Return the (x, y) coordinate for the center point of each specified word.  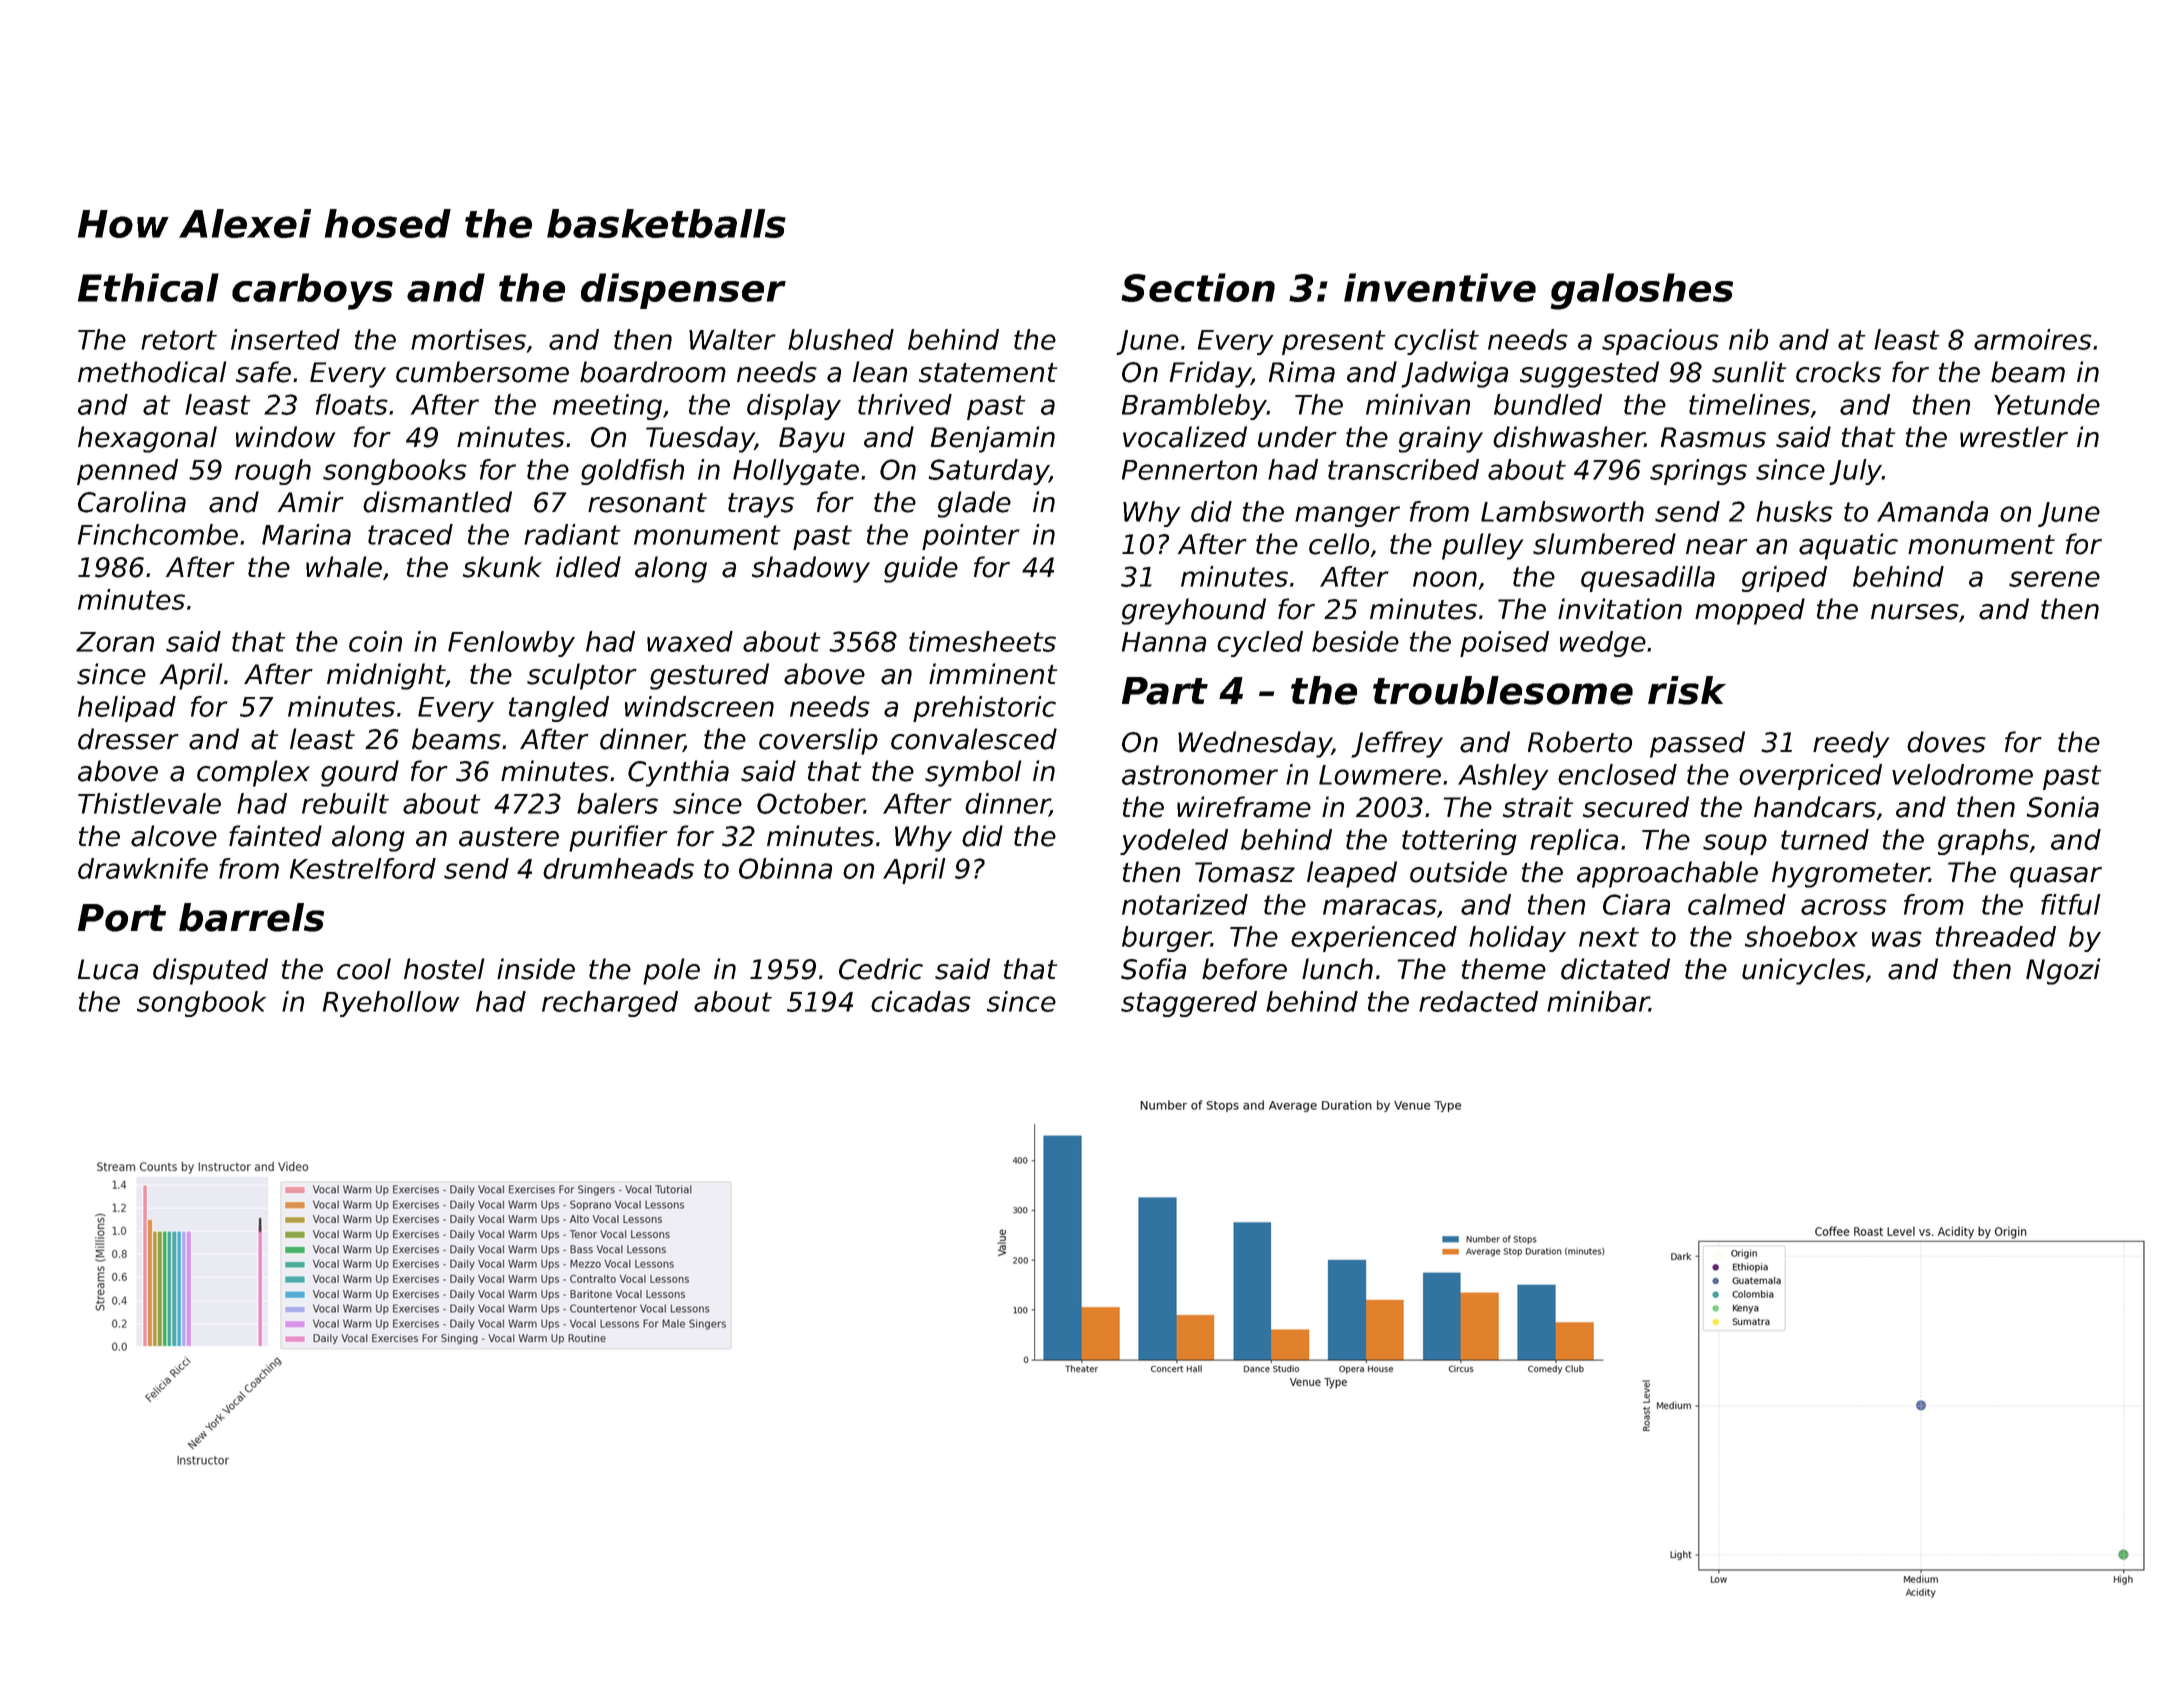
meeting (607, 407)
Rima (1302, 372)
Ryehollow (391, 1004)
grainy (1441, 439)
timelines (1749, 404)
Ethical (148, 287)
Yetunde (2047, 404)
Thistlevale (149, 803)
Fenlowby (511, 644)
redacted (1478, 1001)
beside (1355, 641)
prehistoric (984, 709)
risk (1687, 690)
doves (1946, 742)
